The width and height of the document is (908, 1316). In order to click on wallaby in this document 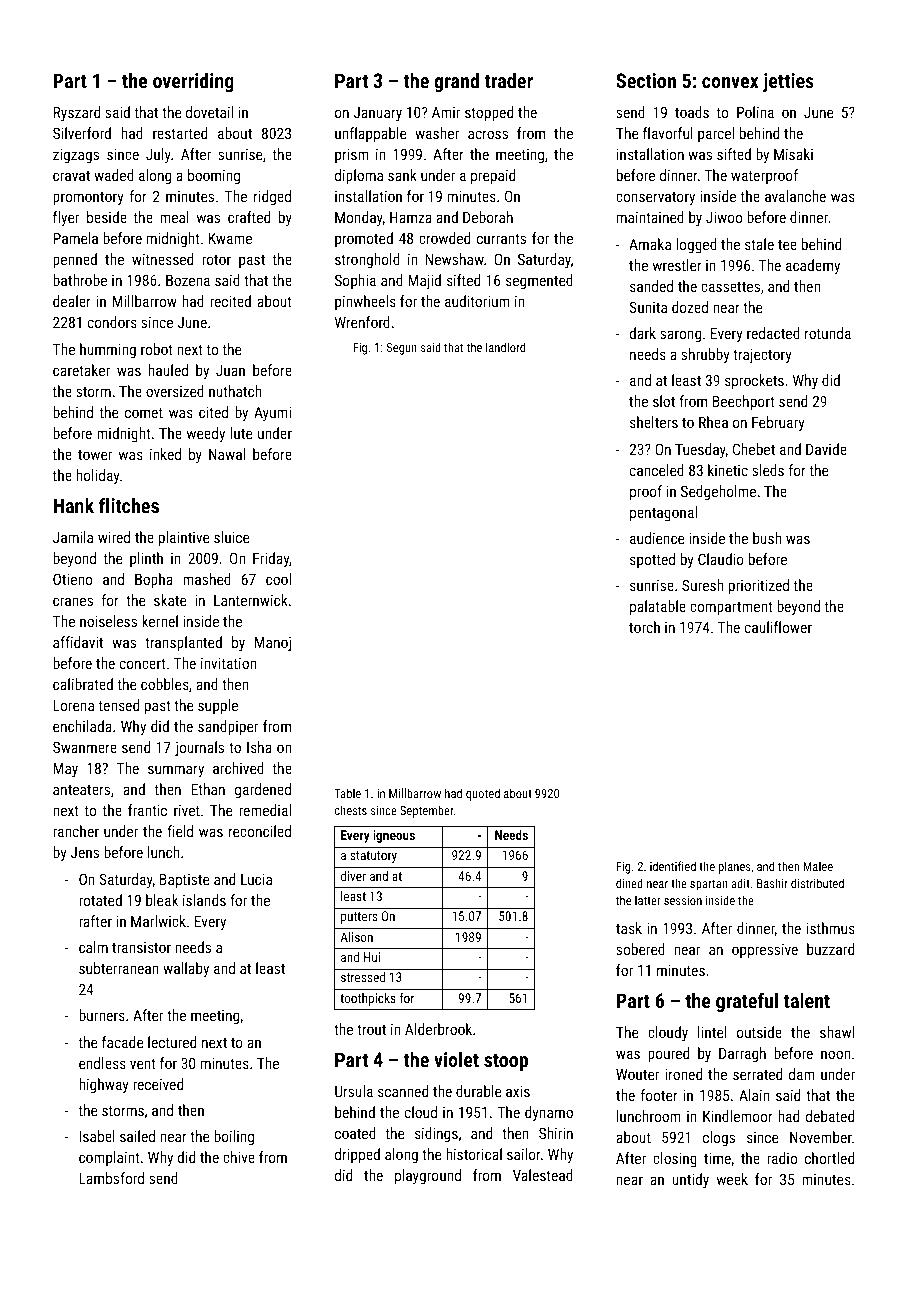, I will do `click(186, 970)`.
